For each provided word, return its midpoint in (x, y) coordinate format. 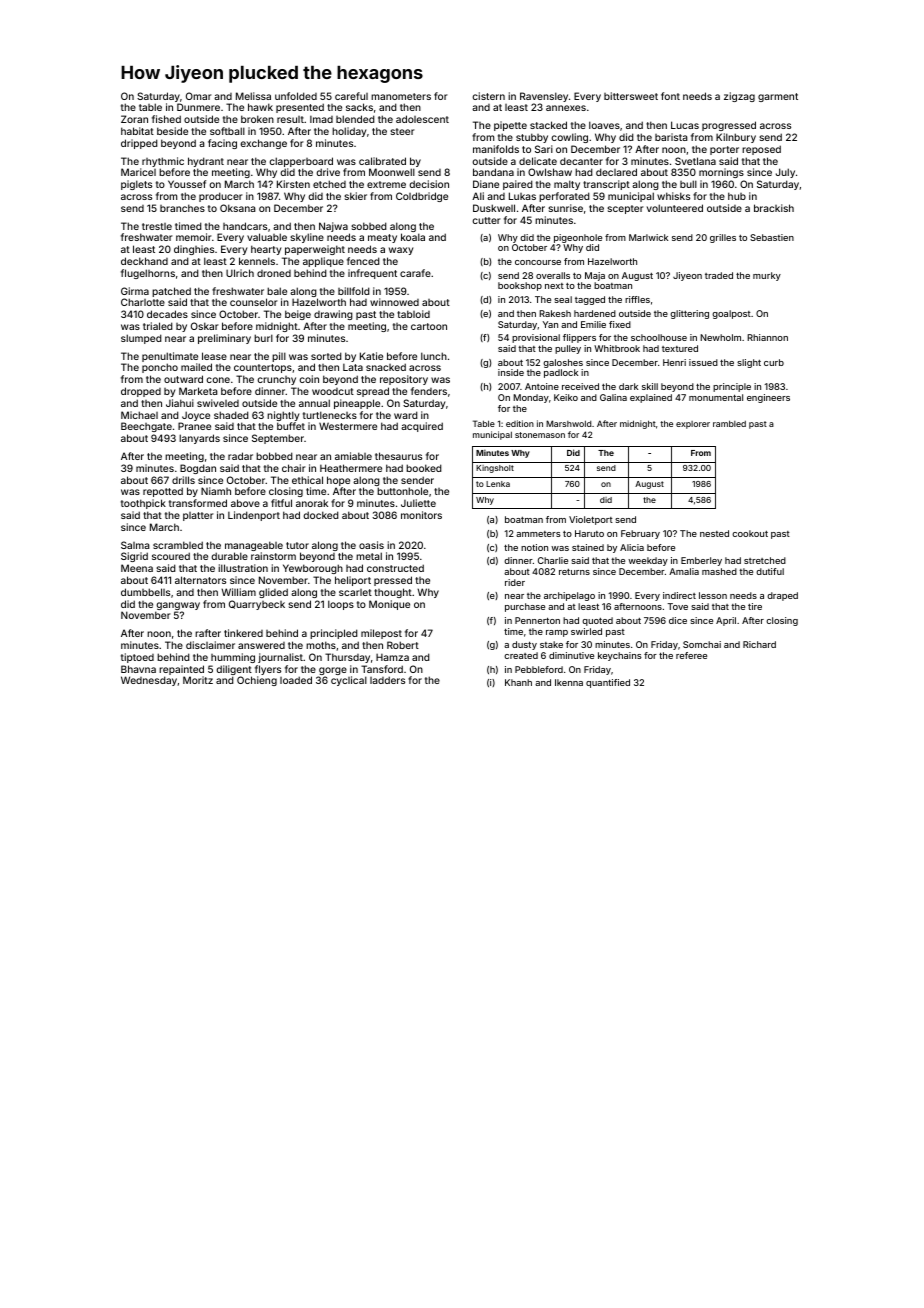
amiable (353, 456)
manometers (401, 96)
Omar (199, 96)
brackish (774, 208)
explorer (693, 425)
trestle (157, 226)
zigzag (739, 97)
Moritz (198, 680)
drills (183, 480)
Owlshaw (550, 172)
